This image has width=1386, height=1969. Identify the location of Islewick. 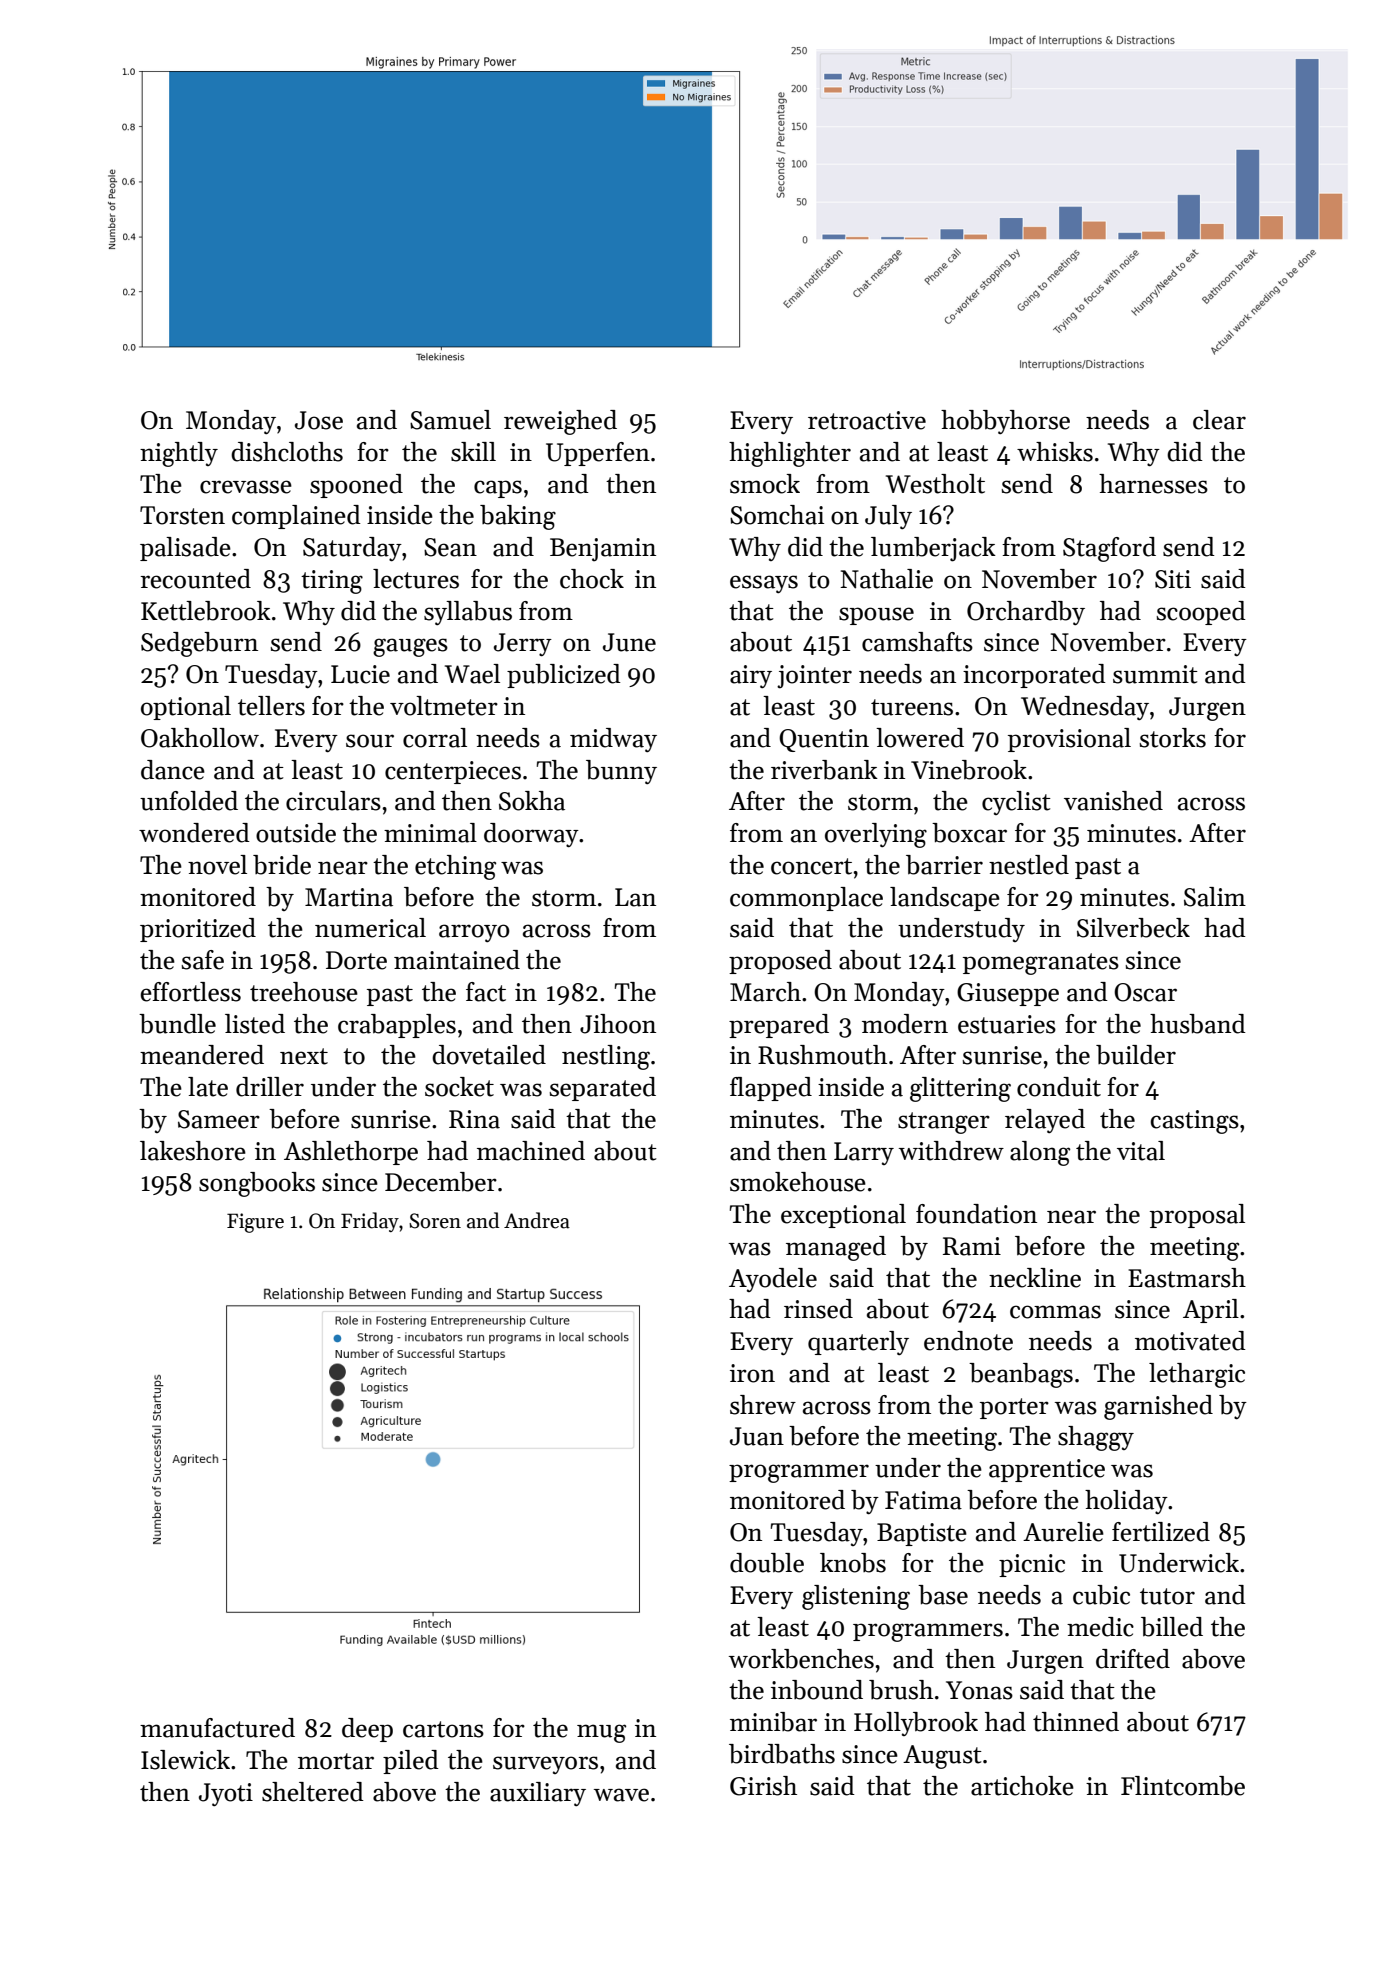
(185, 1760).
